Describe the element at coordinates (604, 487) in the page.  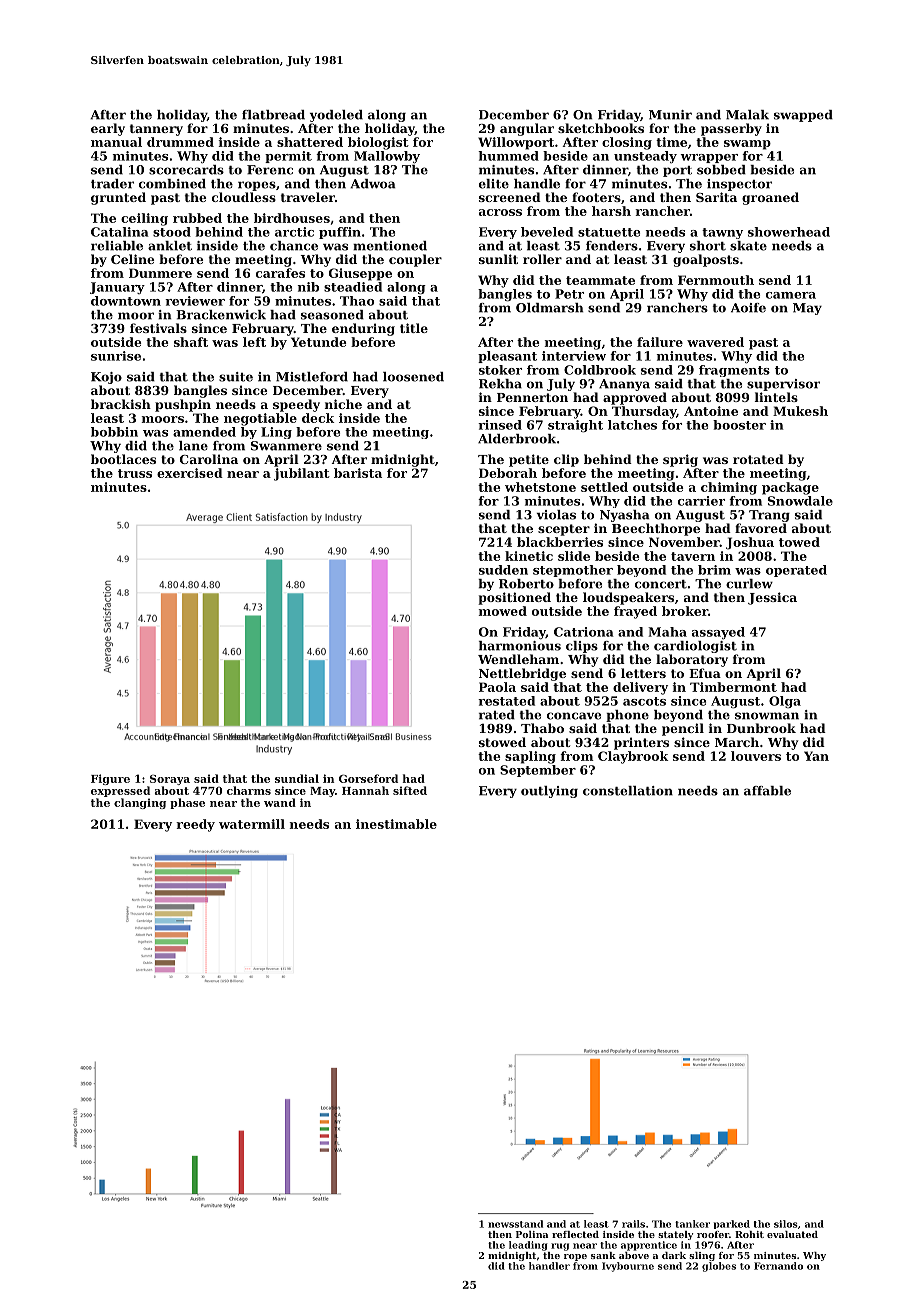
I see `settled` at that location.
